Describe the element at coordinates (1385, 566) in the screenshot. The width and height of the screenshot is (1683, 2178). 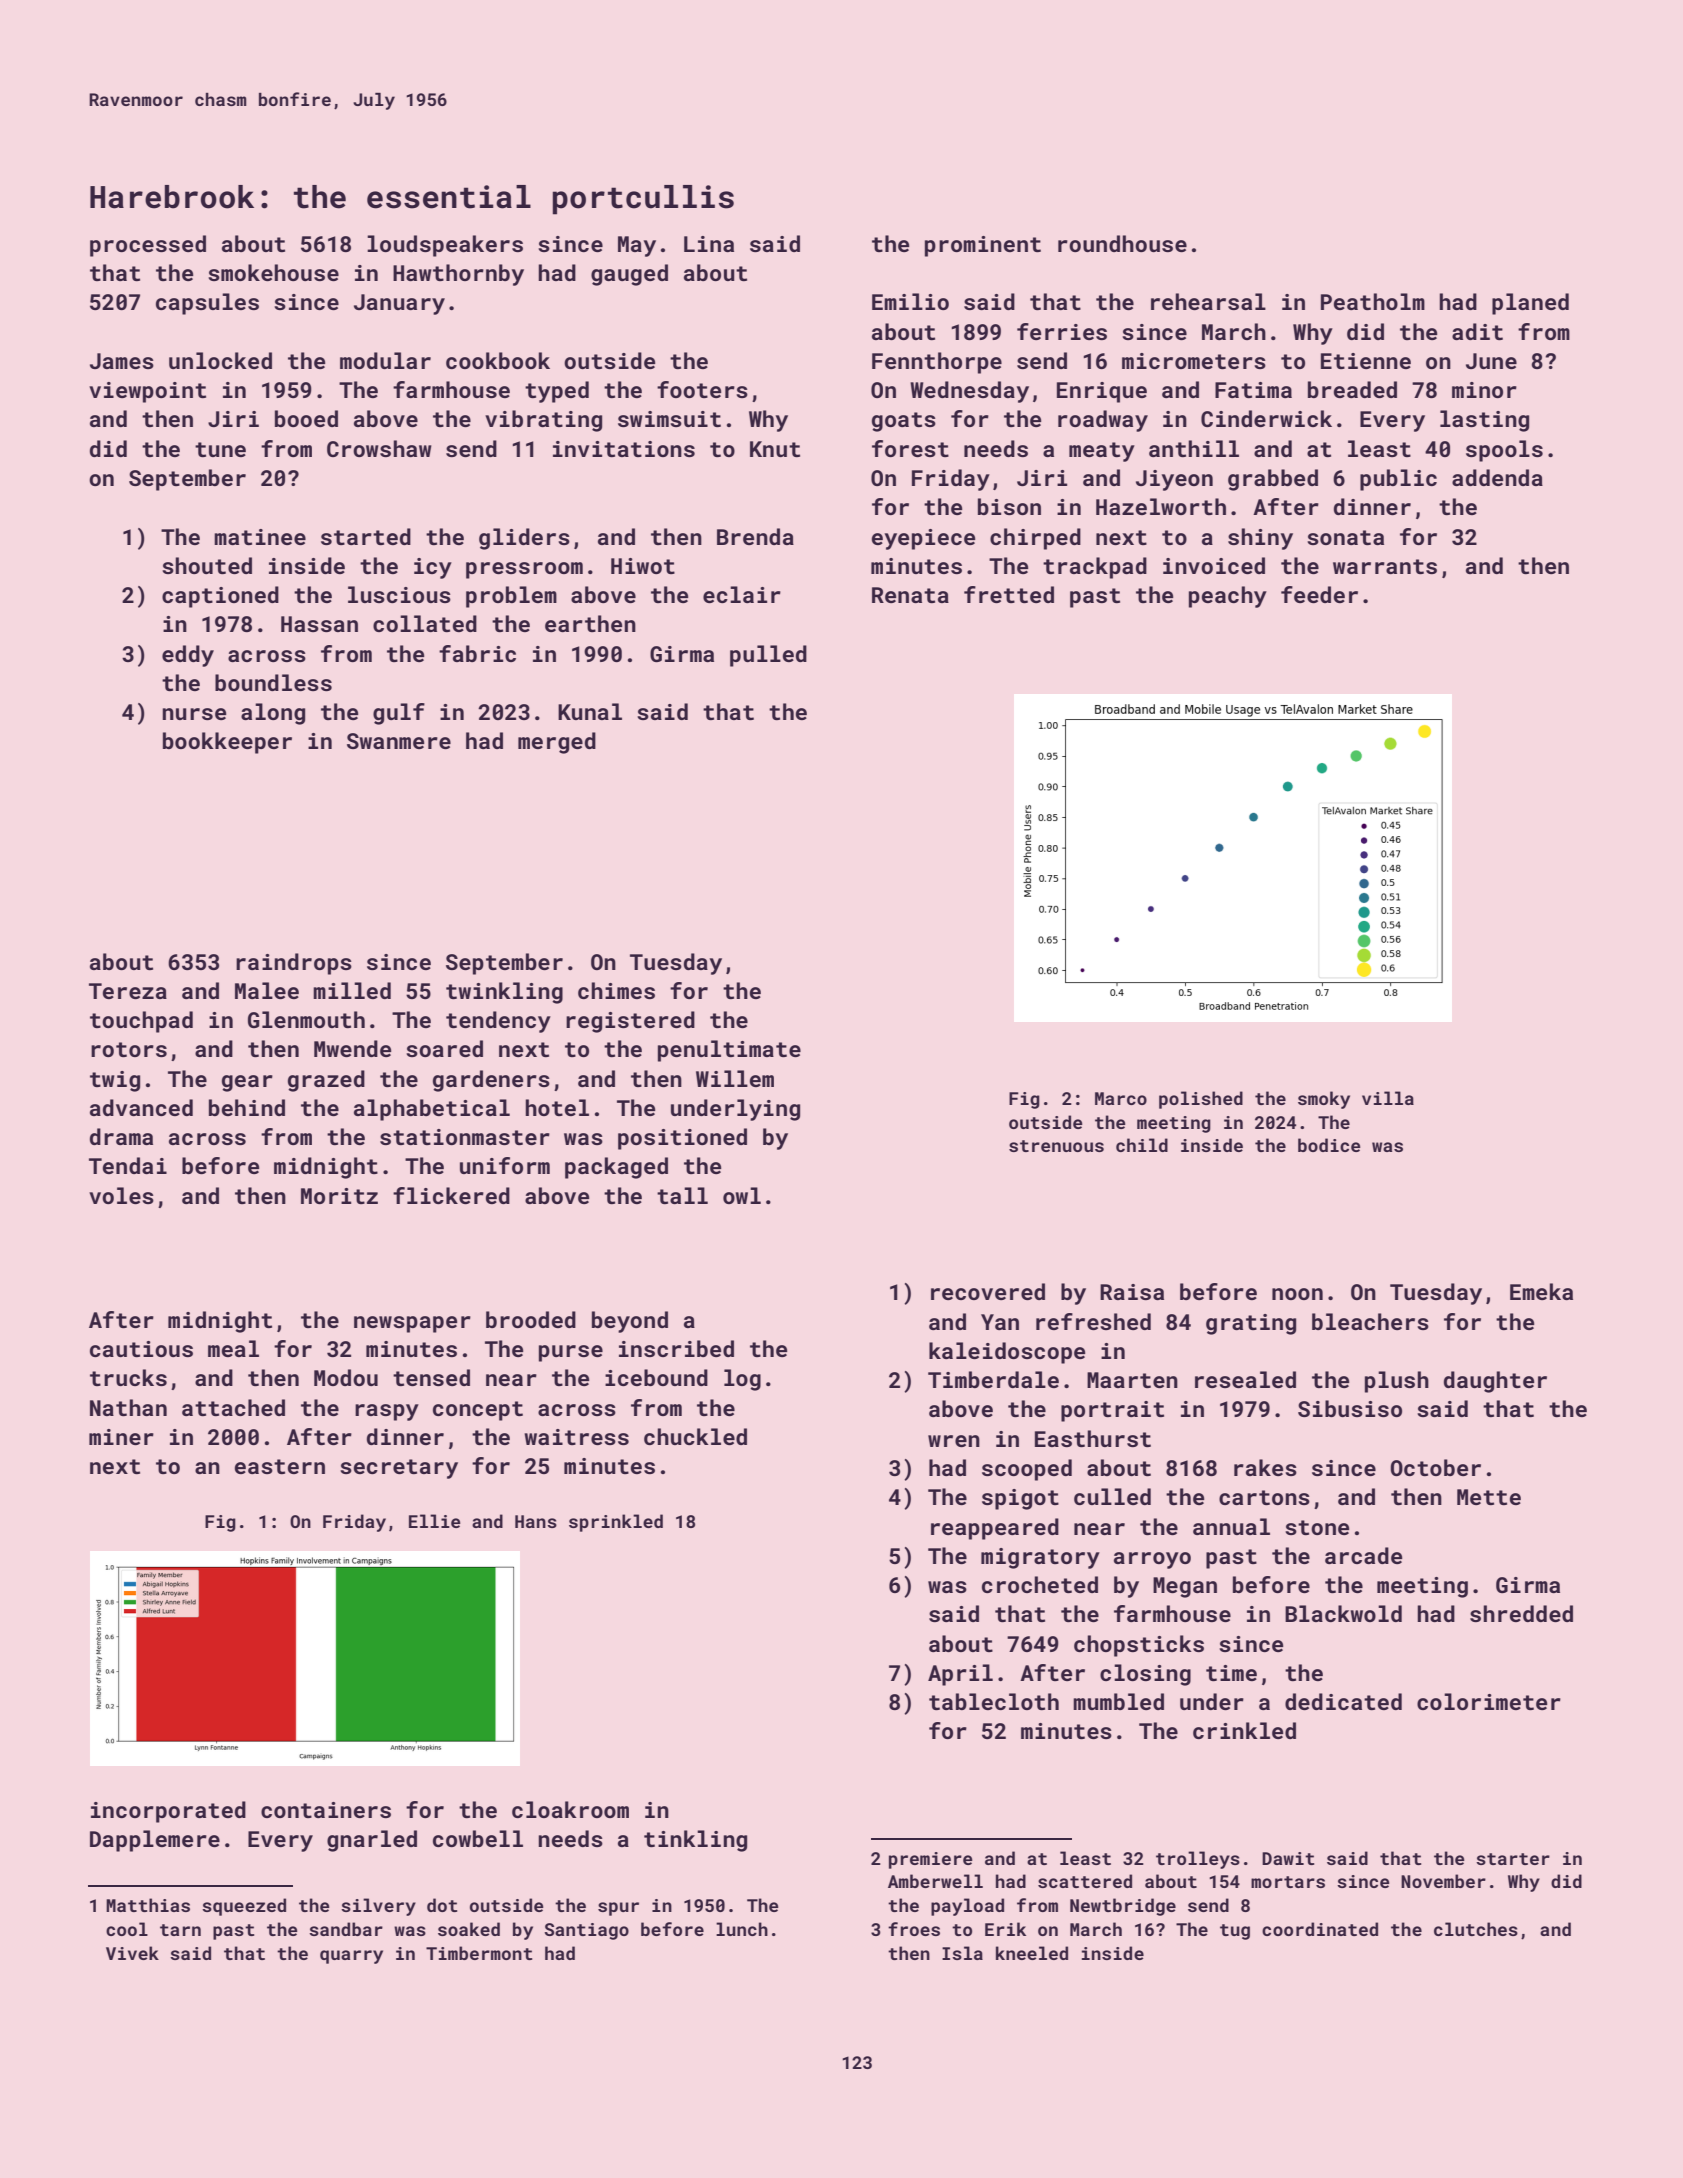
I see `warrants` at that location.
